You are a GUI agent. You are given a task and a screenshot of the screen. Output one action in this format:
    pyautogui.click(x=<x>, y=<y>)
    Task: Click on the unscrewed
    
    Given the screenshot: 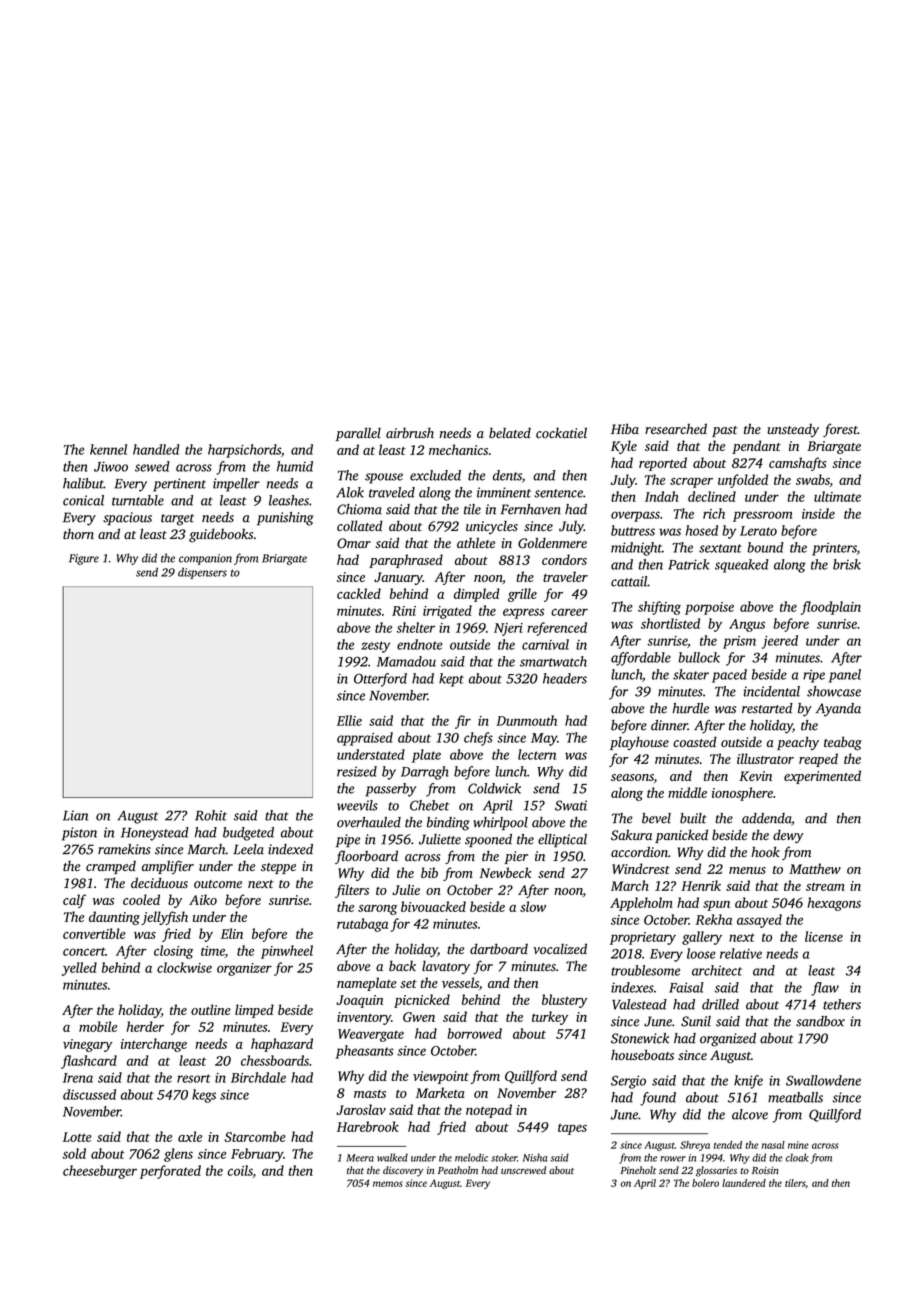 What is the action you would take?
    pyautogui.click(x=523, y=1170)
